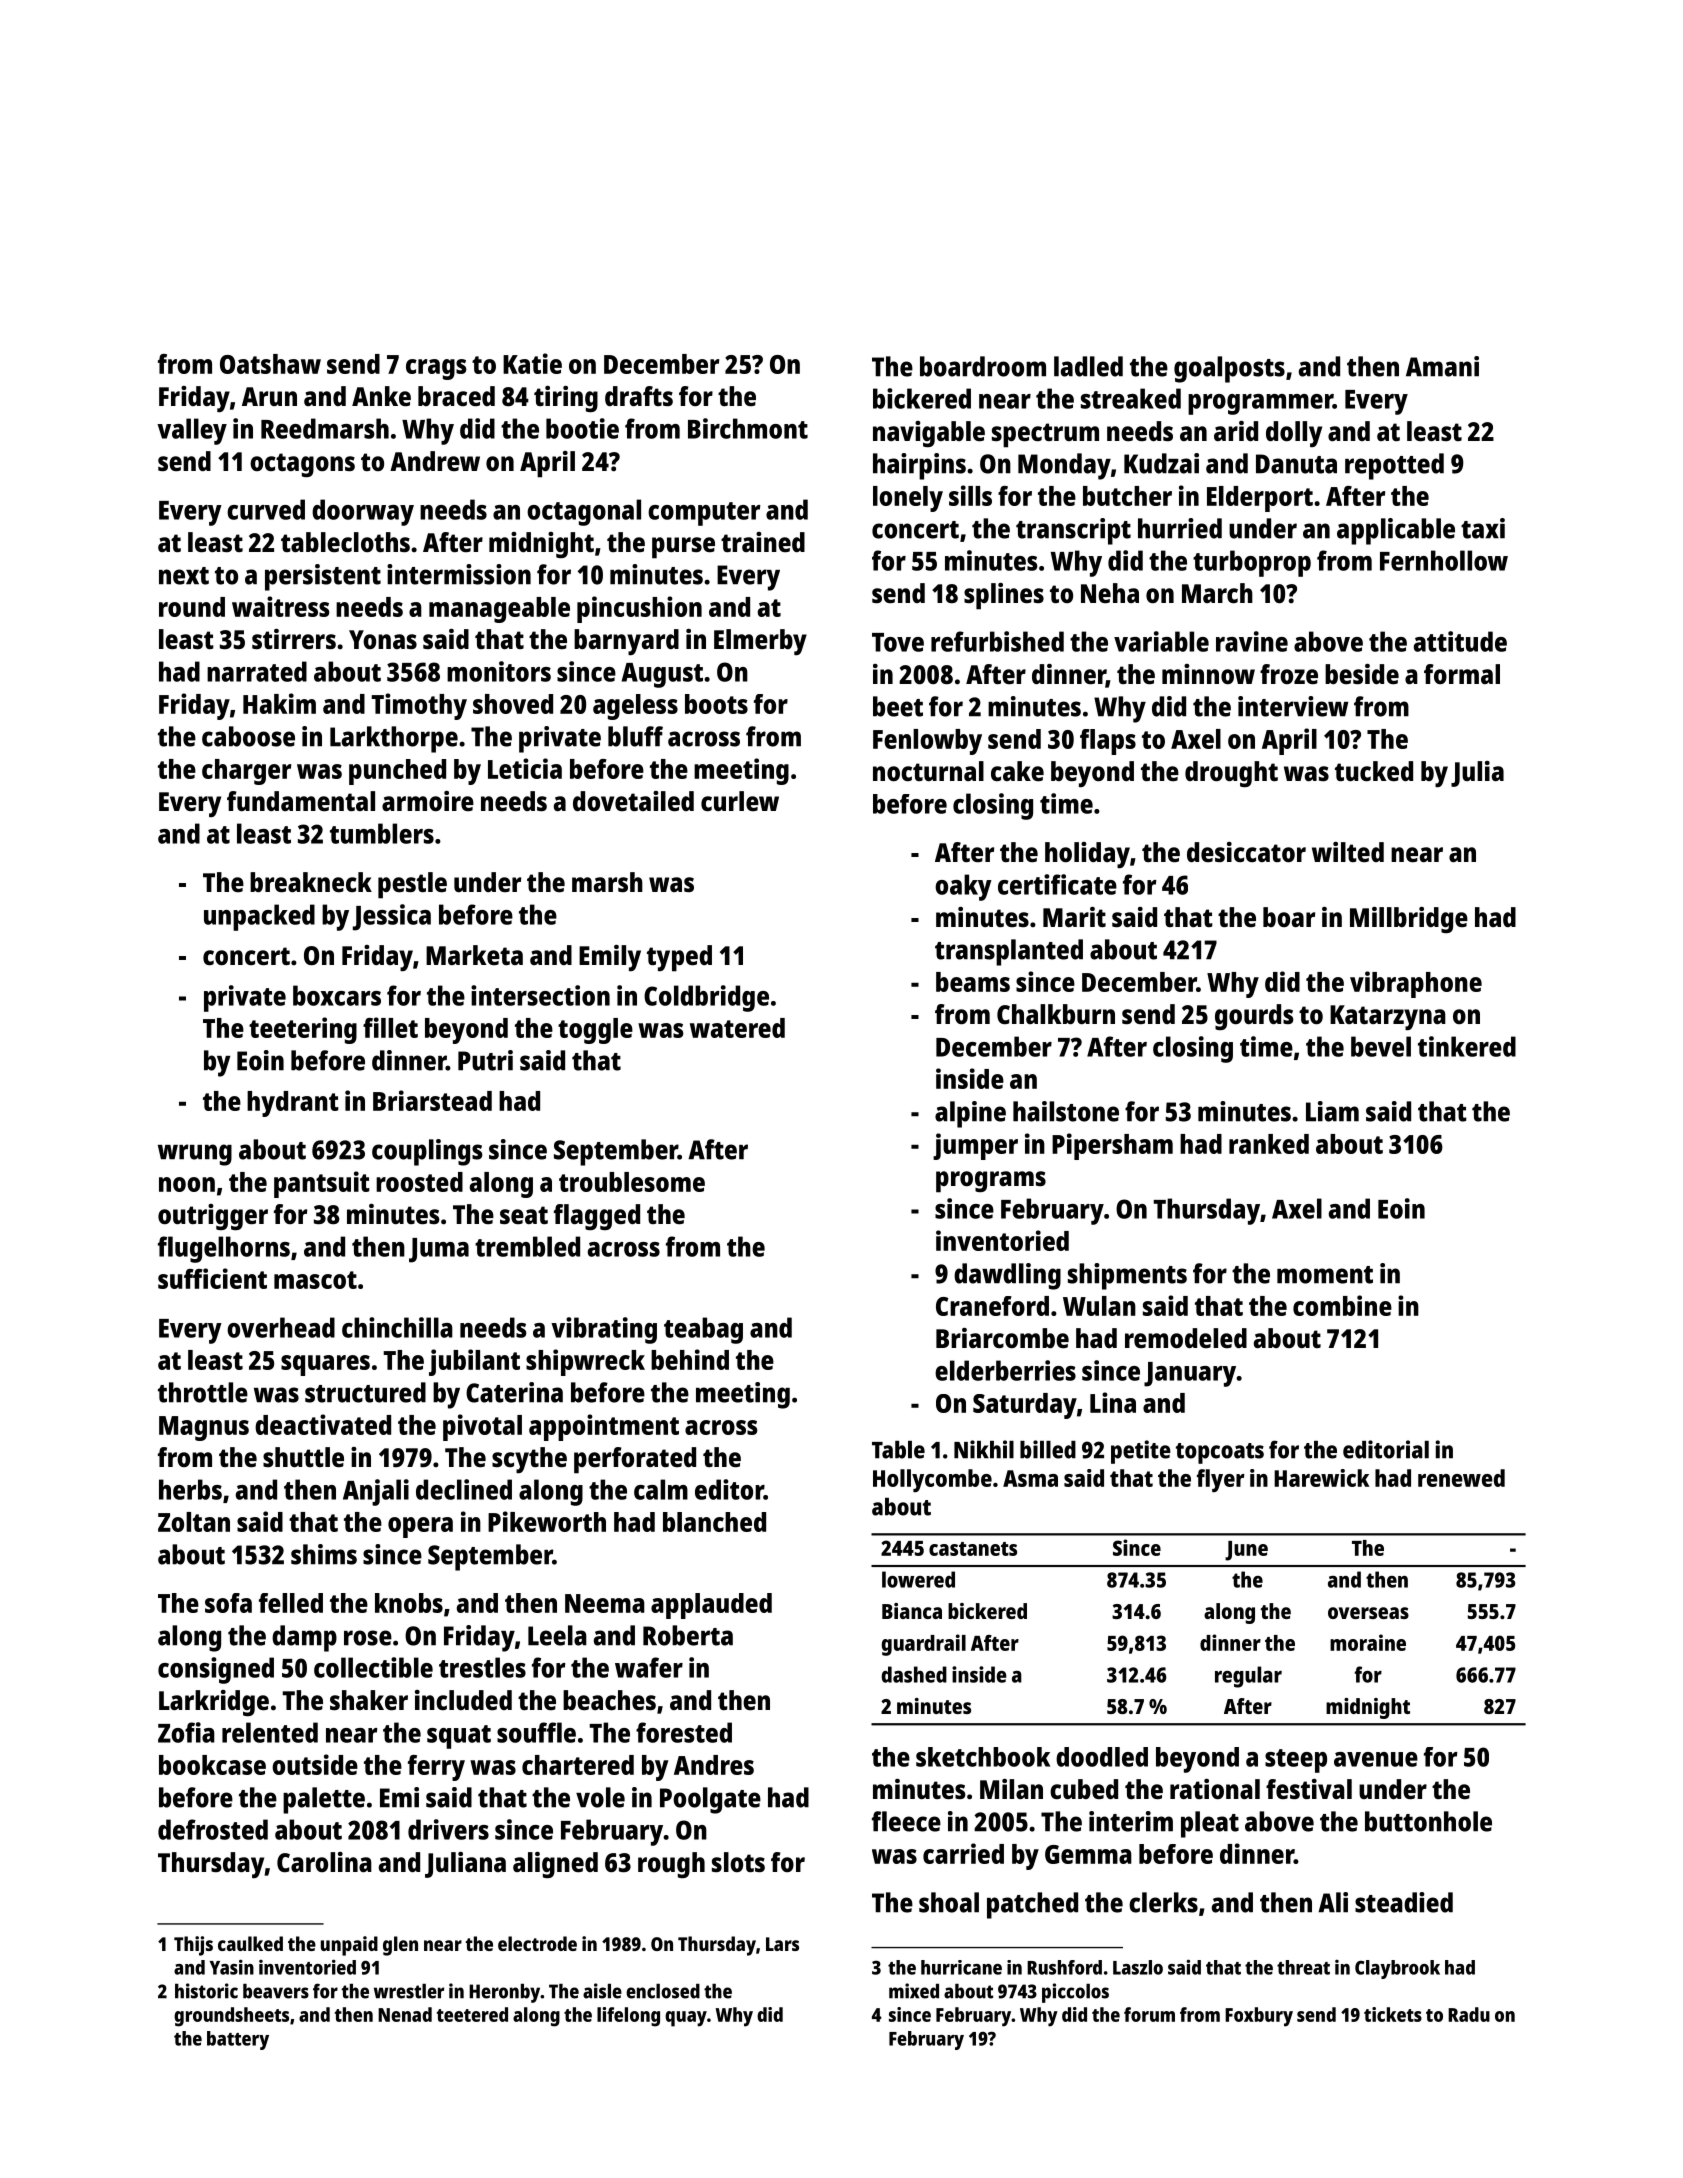  What do you see at coordinates (632, 1182) in the screenshot?
I see `troublesome` at bounding box center [632, 1182].
